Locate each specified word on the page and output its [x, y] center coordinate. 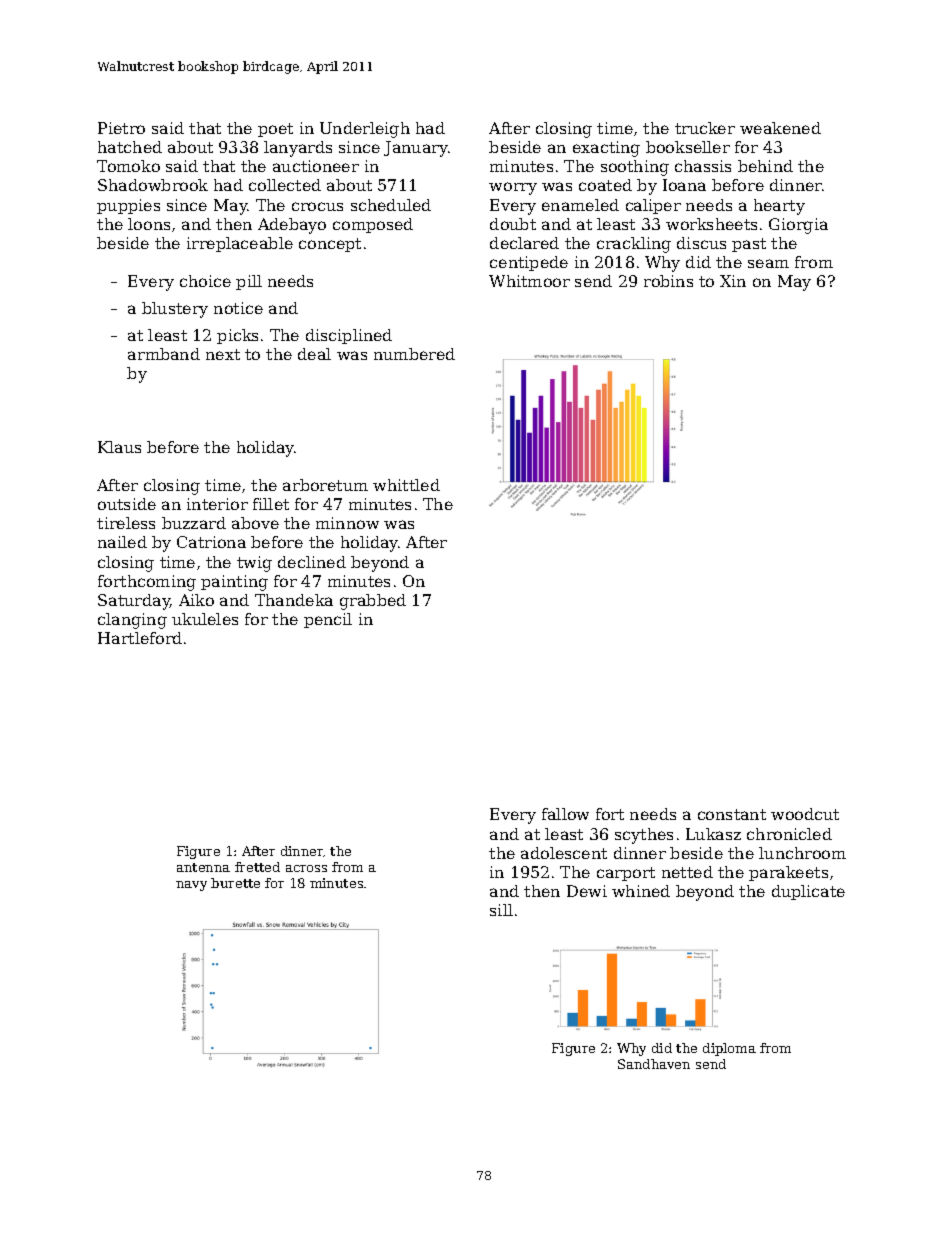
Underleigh [365, 130]
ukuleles [205, 619]
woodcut [805, 814]
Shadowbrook [153, 185]
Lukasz [713, 834]
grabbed [373, 602]
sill [501, 910]
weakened [780, 128]
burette [235, 883]
